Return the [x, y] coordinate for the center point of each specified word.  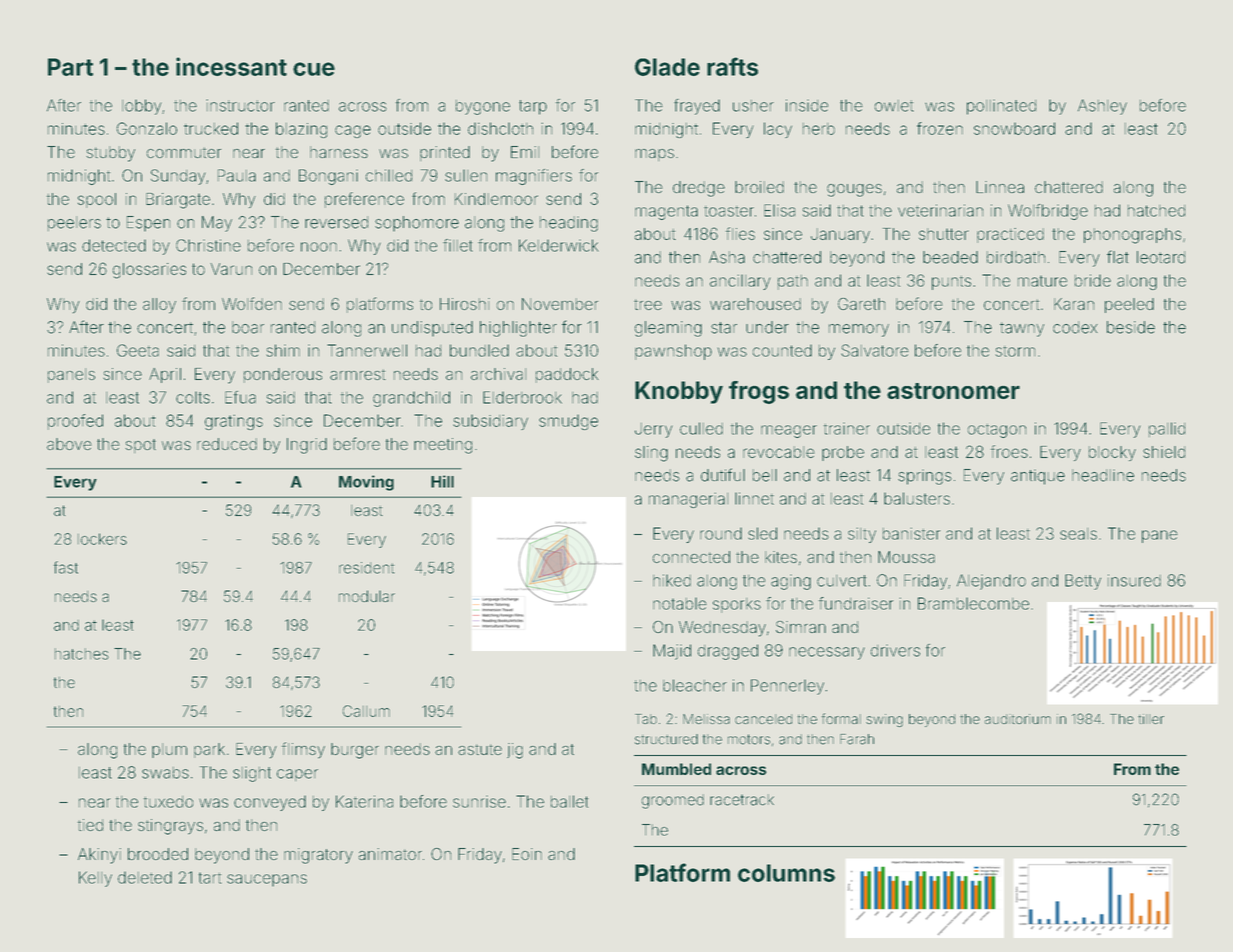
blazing [301, 130]
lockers [102, 539]
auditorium [1018, 719]
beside [1131, 327]
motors [749, 739]
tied [90, 825]
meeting [443, 446]
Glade [667, 67]
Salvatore [875, 350]
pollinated [1001, 107]
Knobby [679, 392]
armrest [358, 374]
